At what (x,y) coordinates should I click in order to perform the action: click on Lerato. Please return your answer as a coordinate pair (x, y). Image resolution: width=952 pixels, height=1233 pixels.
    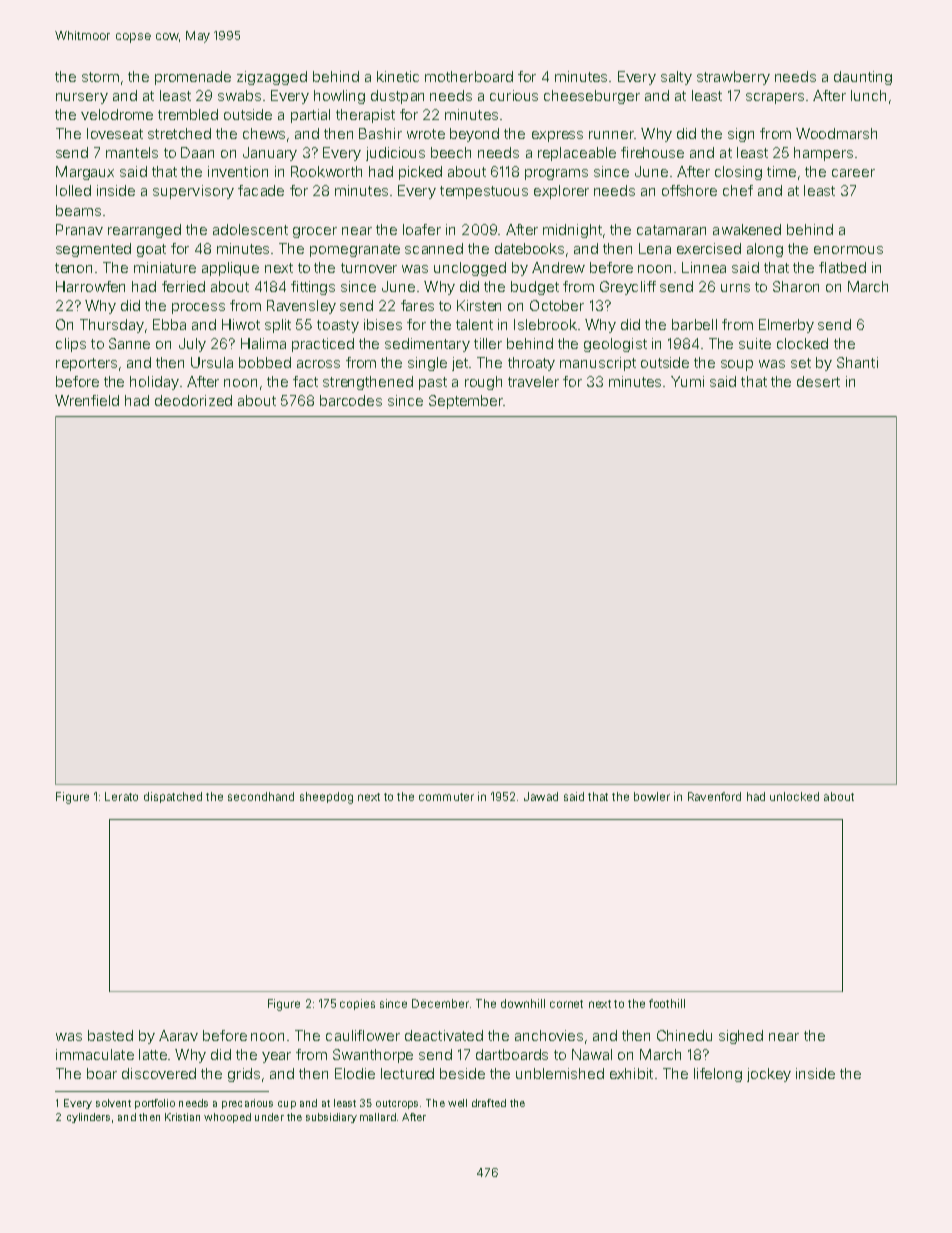
    Looking at the image, I should click on (121, 796).
